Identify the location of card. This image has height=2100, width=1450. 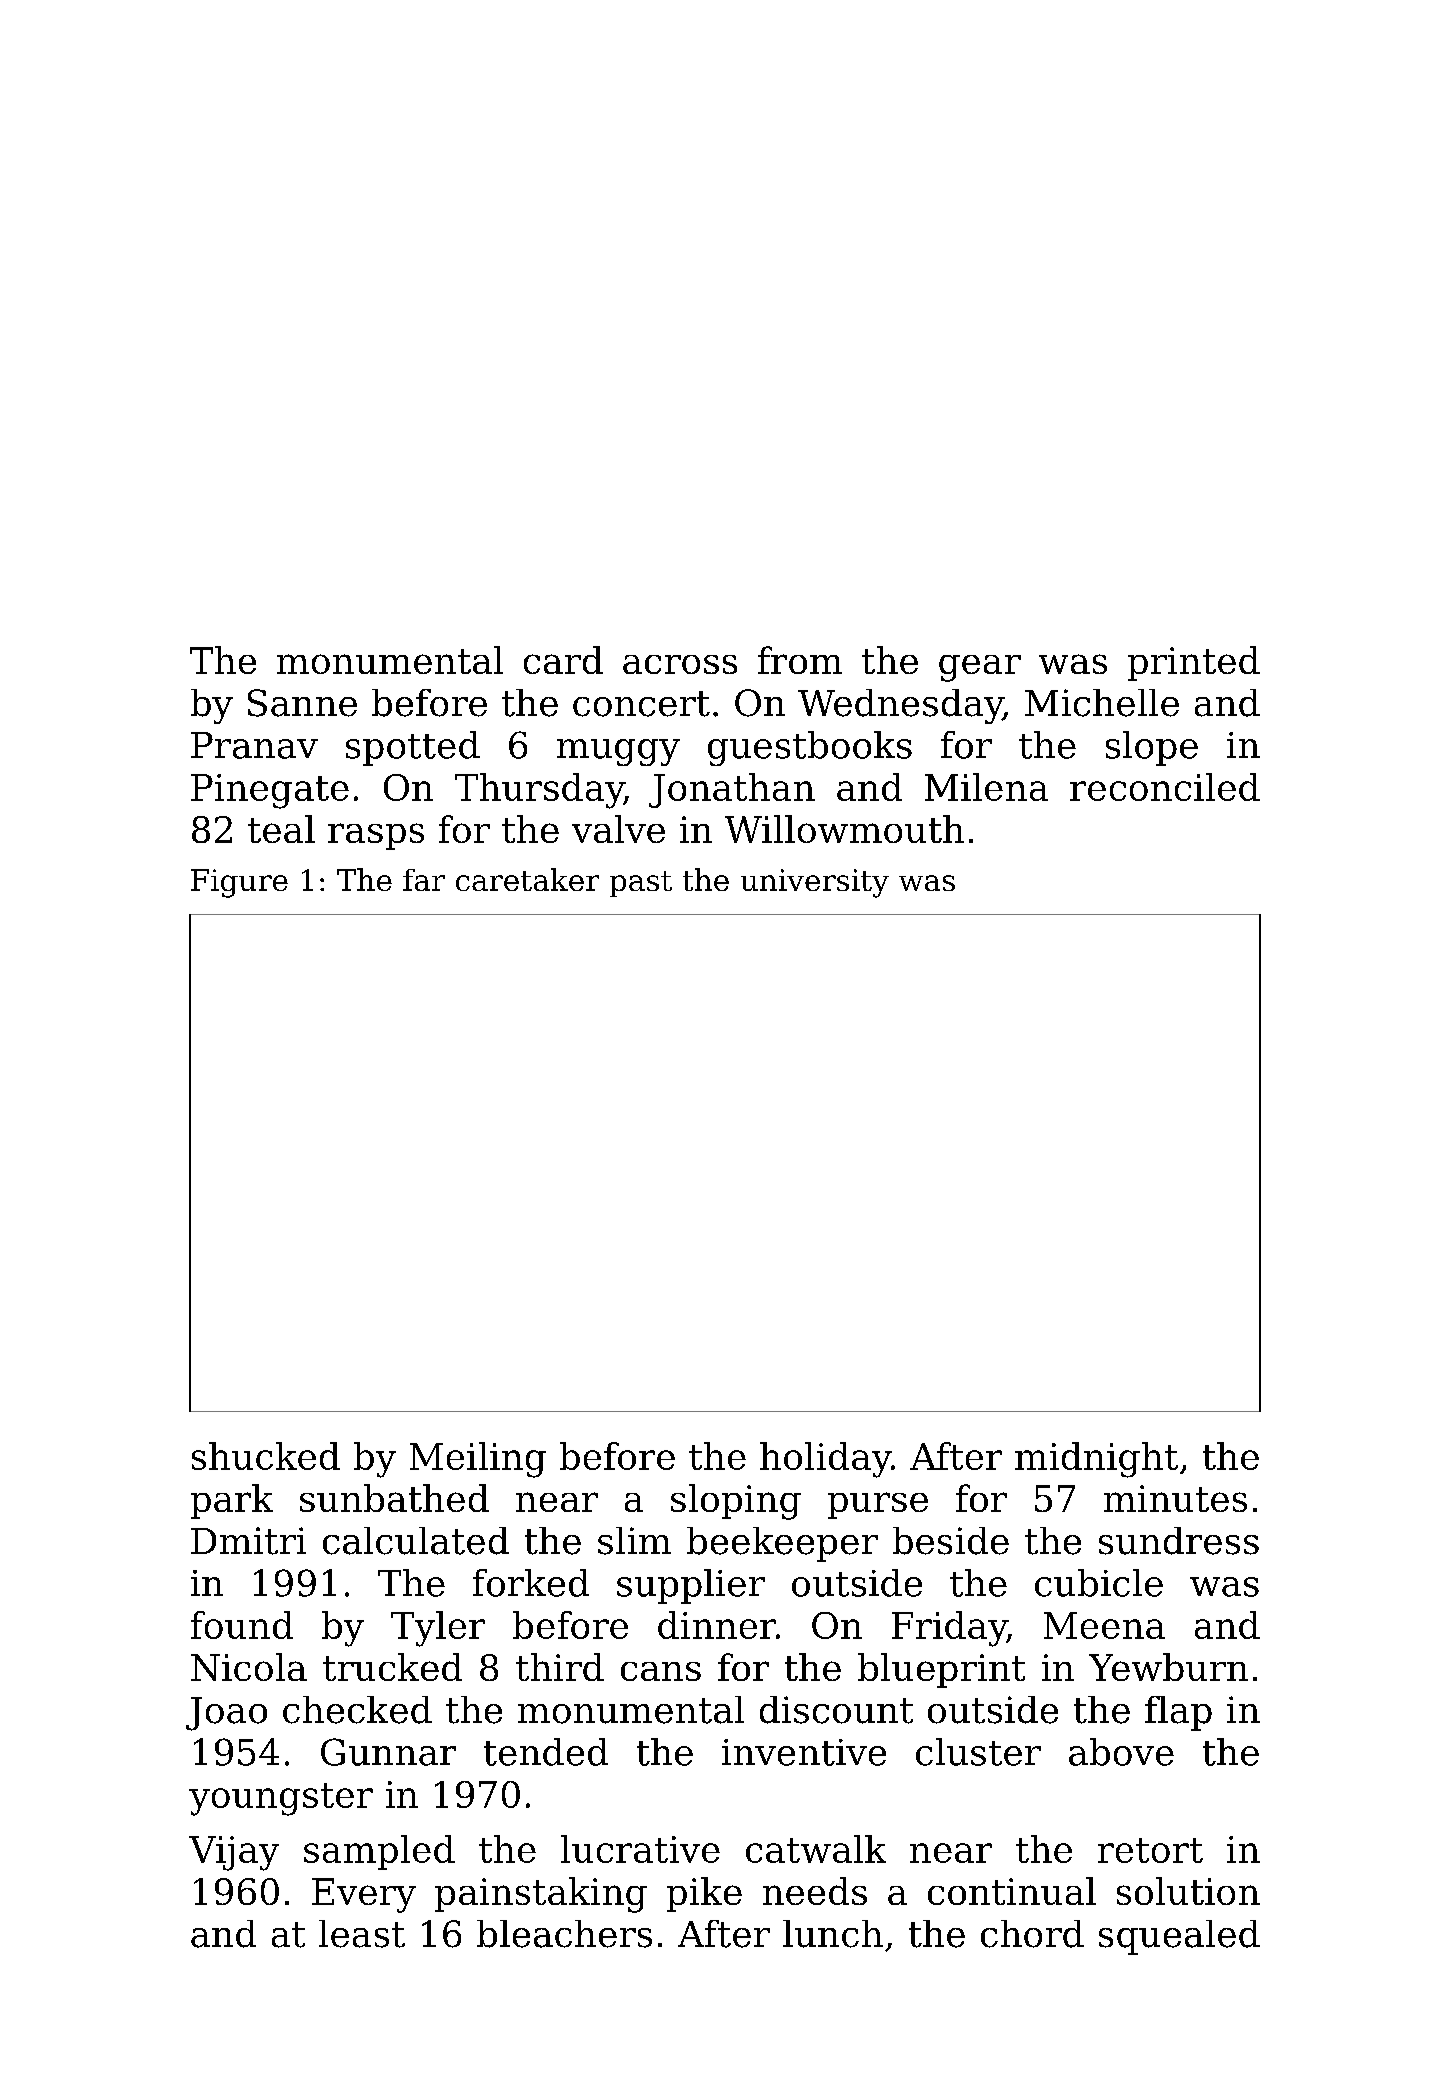
(563, 660).
